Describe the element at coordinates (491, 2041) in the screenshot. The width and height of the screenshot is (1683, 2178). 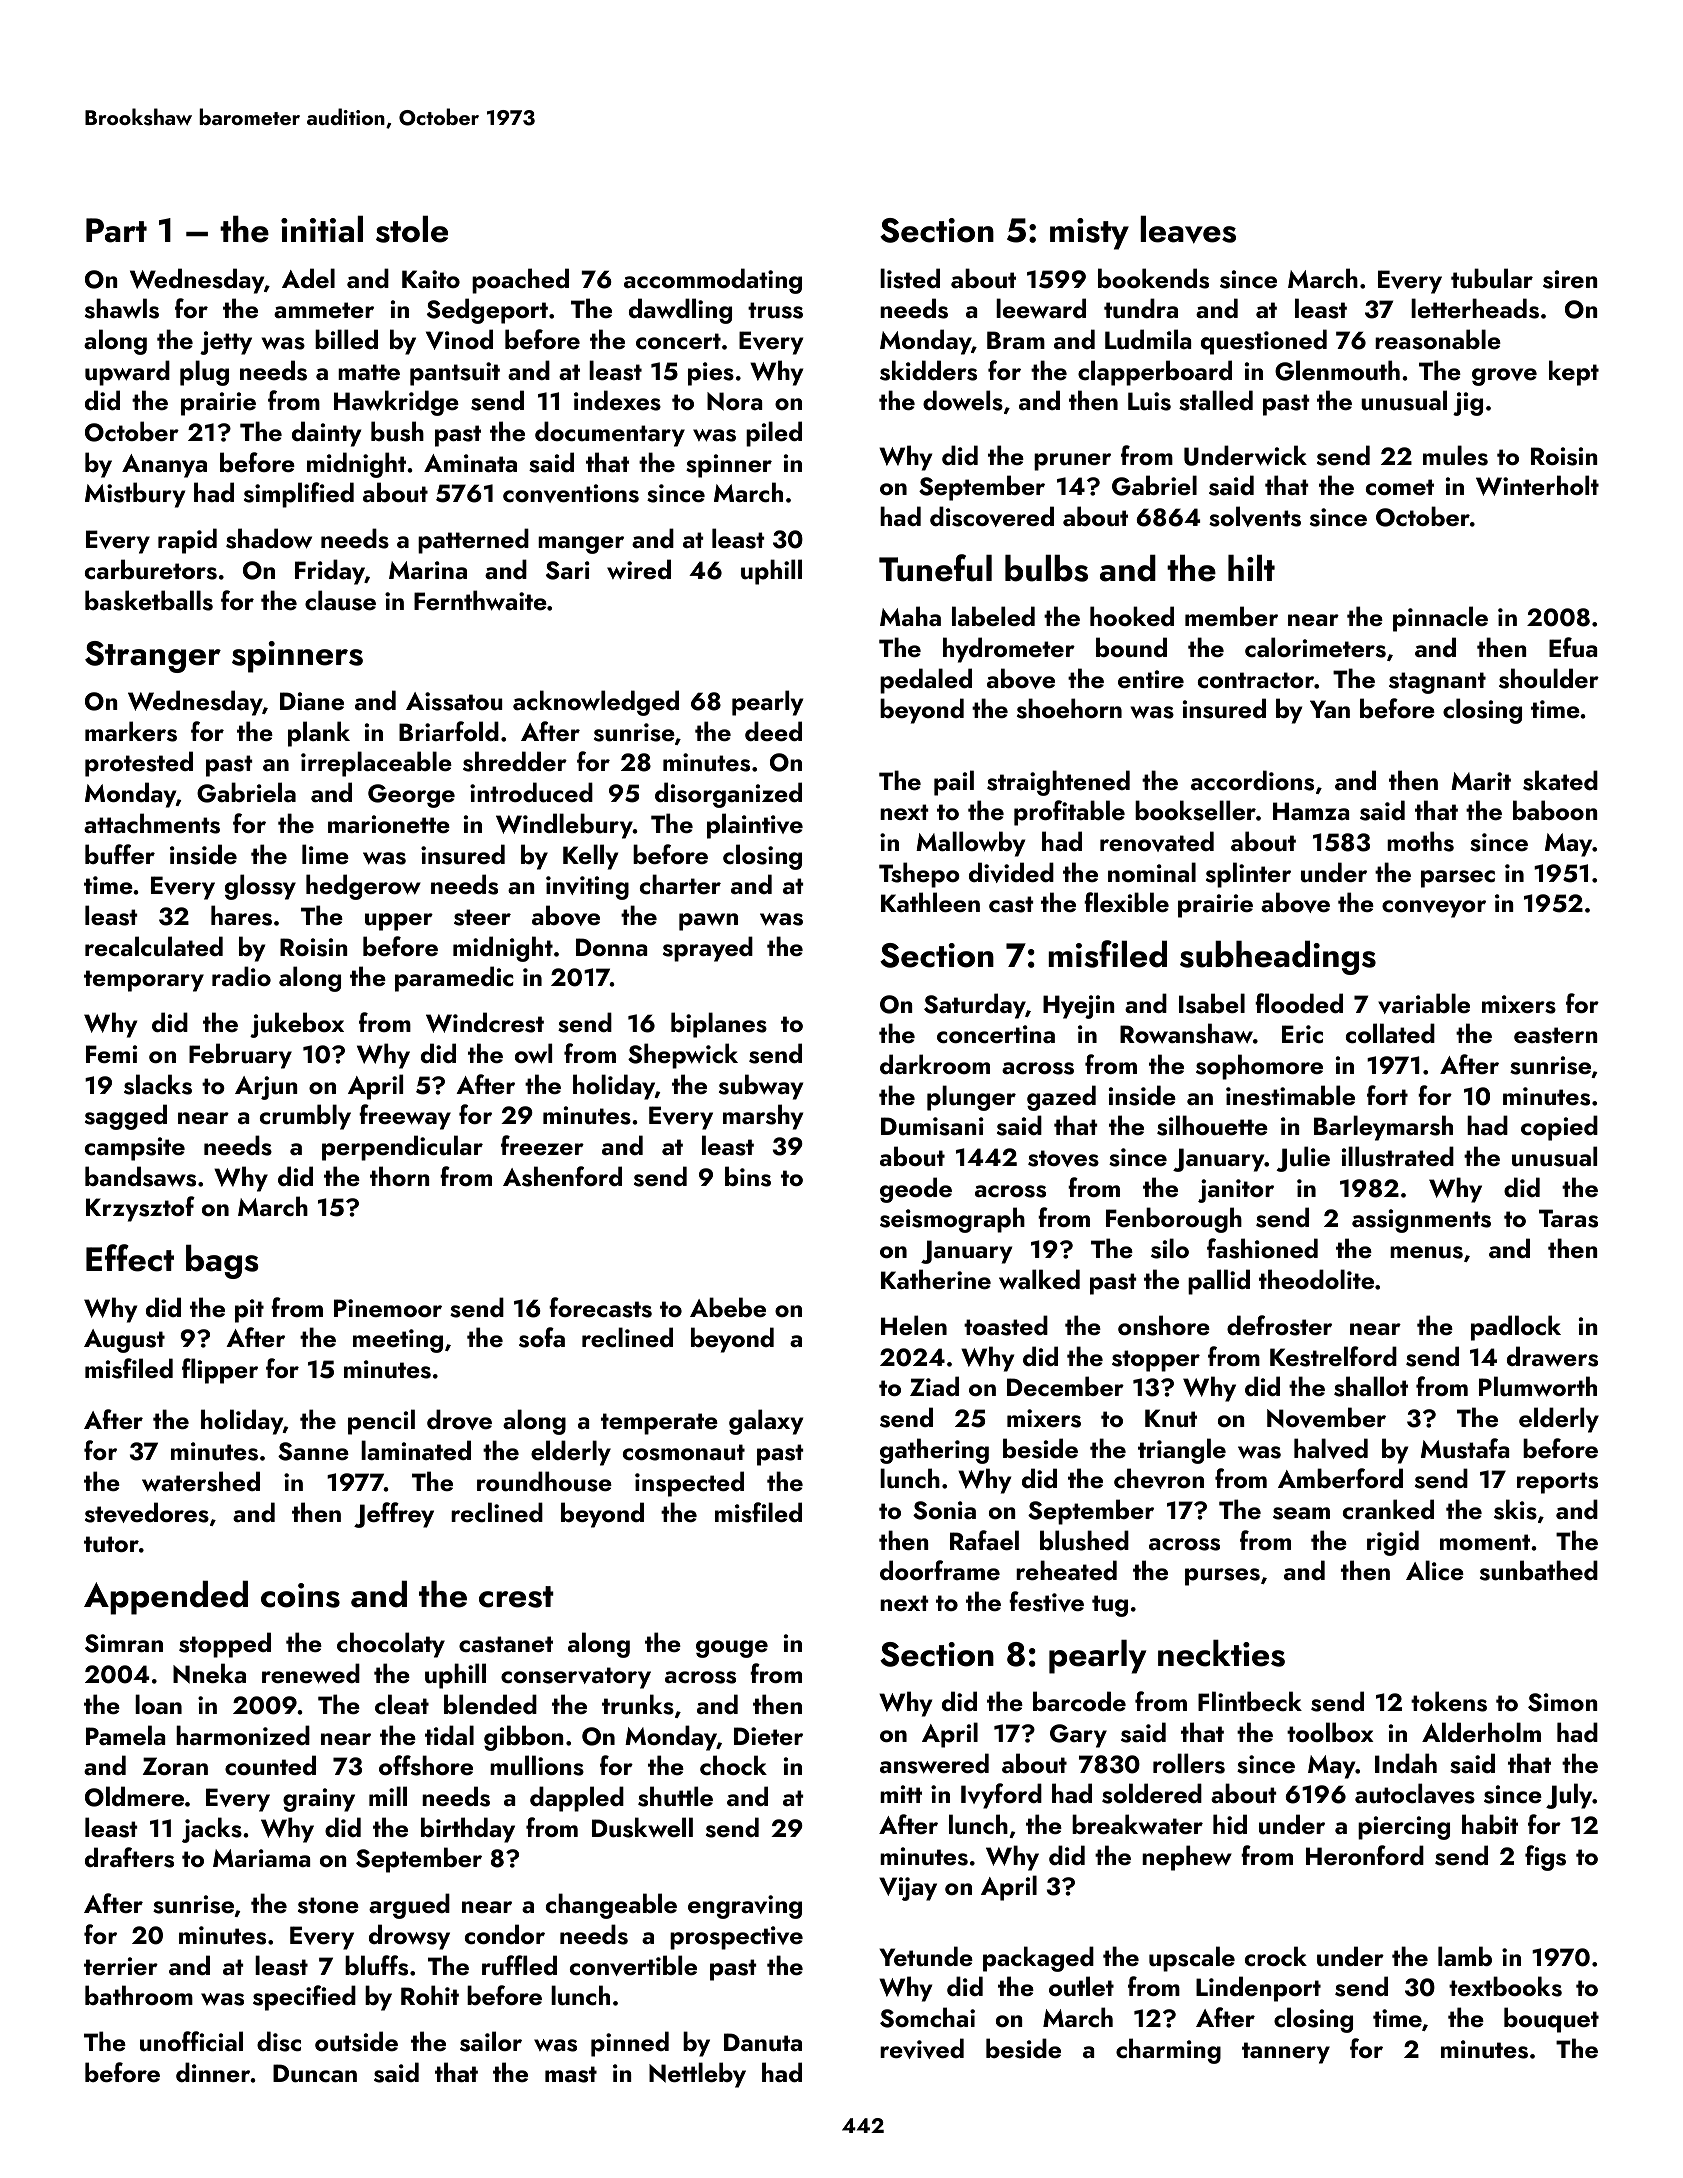
I see `sailor` at that location.
